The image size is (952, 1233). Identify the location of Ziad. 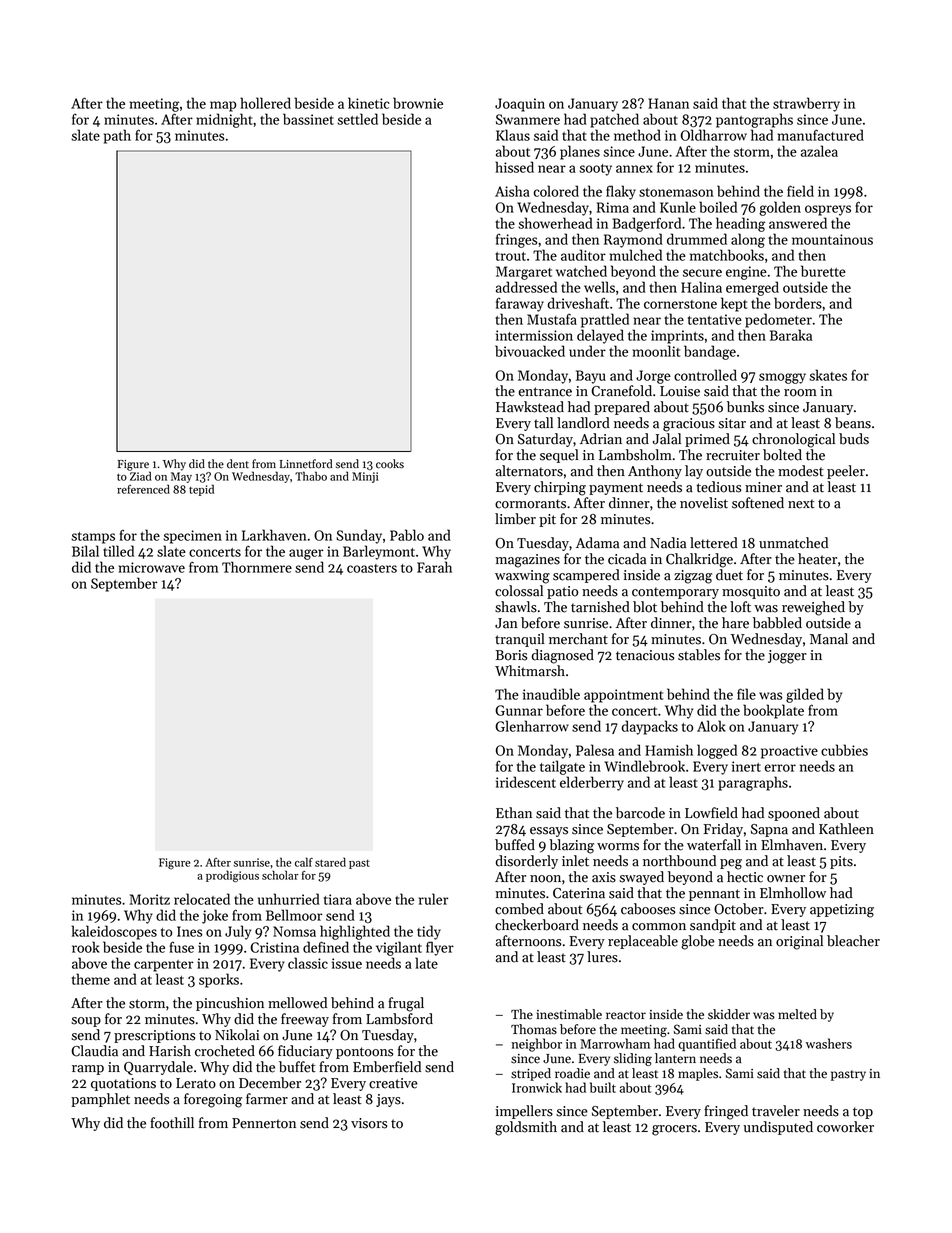
(141, 476).
